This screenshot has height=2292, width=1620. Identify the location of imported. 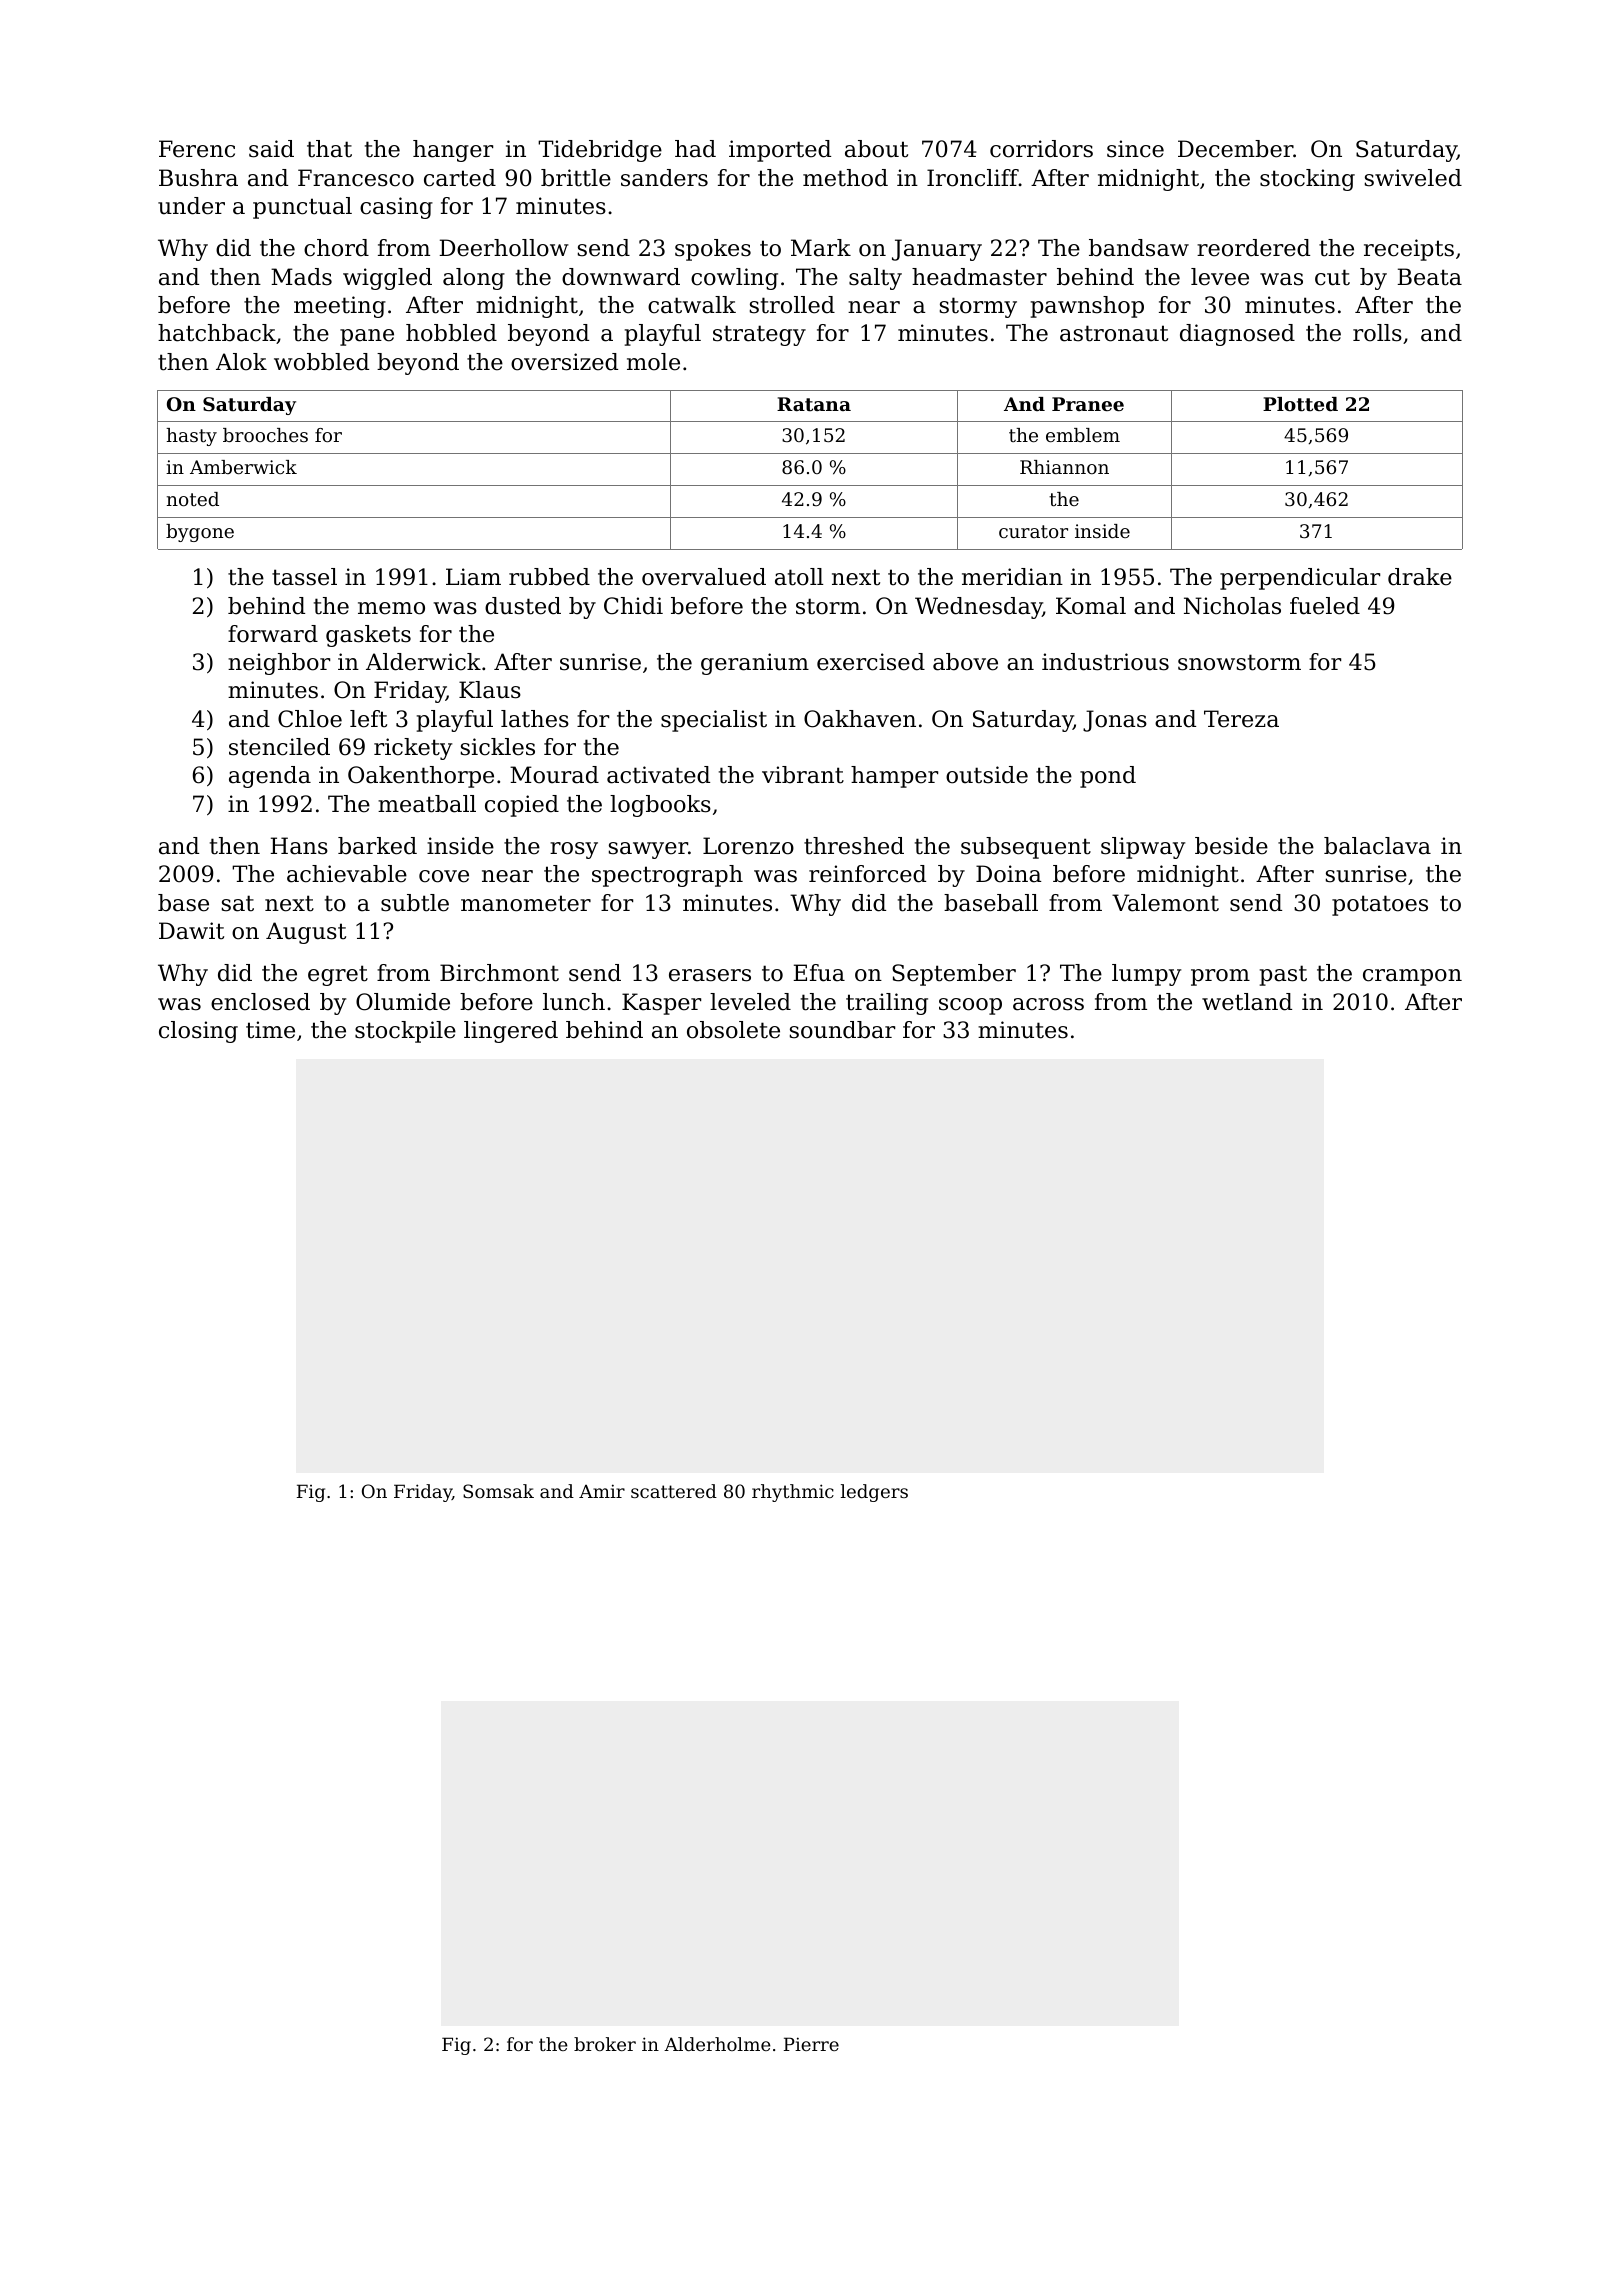
(780, 151).
